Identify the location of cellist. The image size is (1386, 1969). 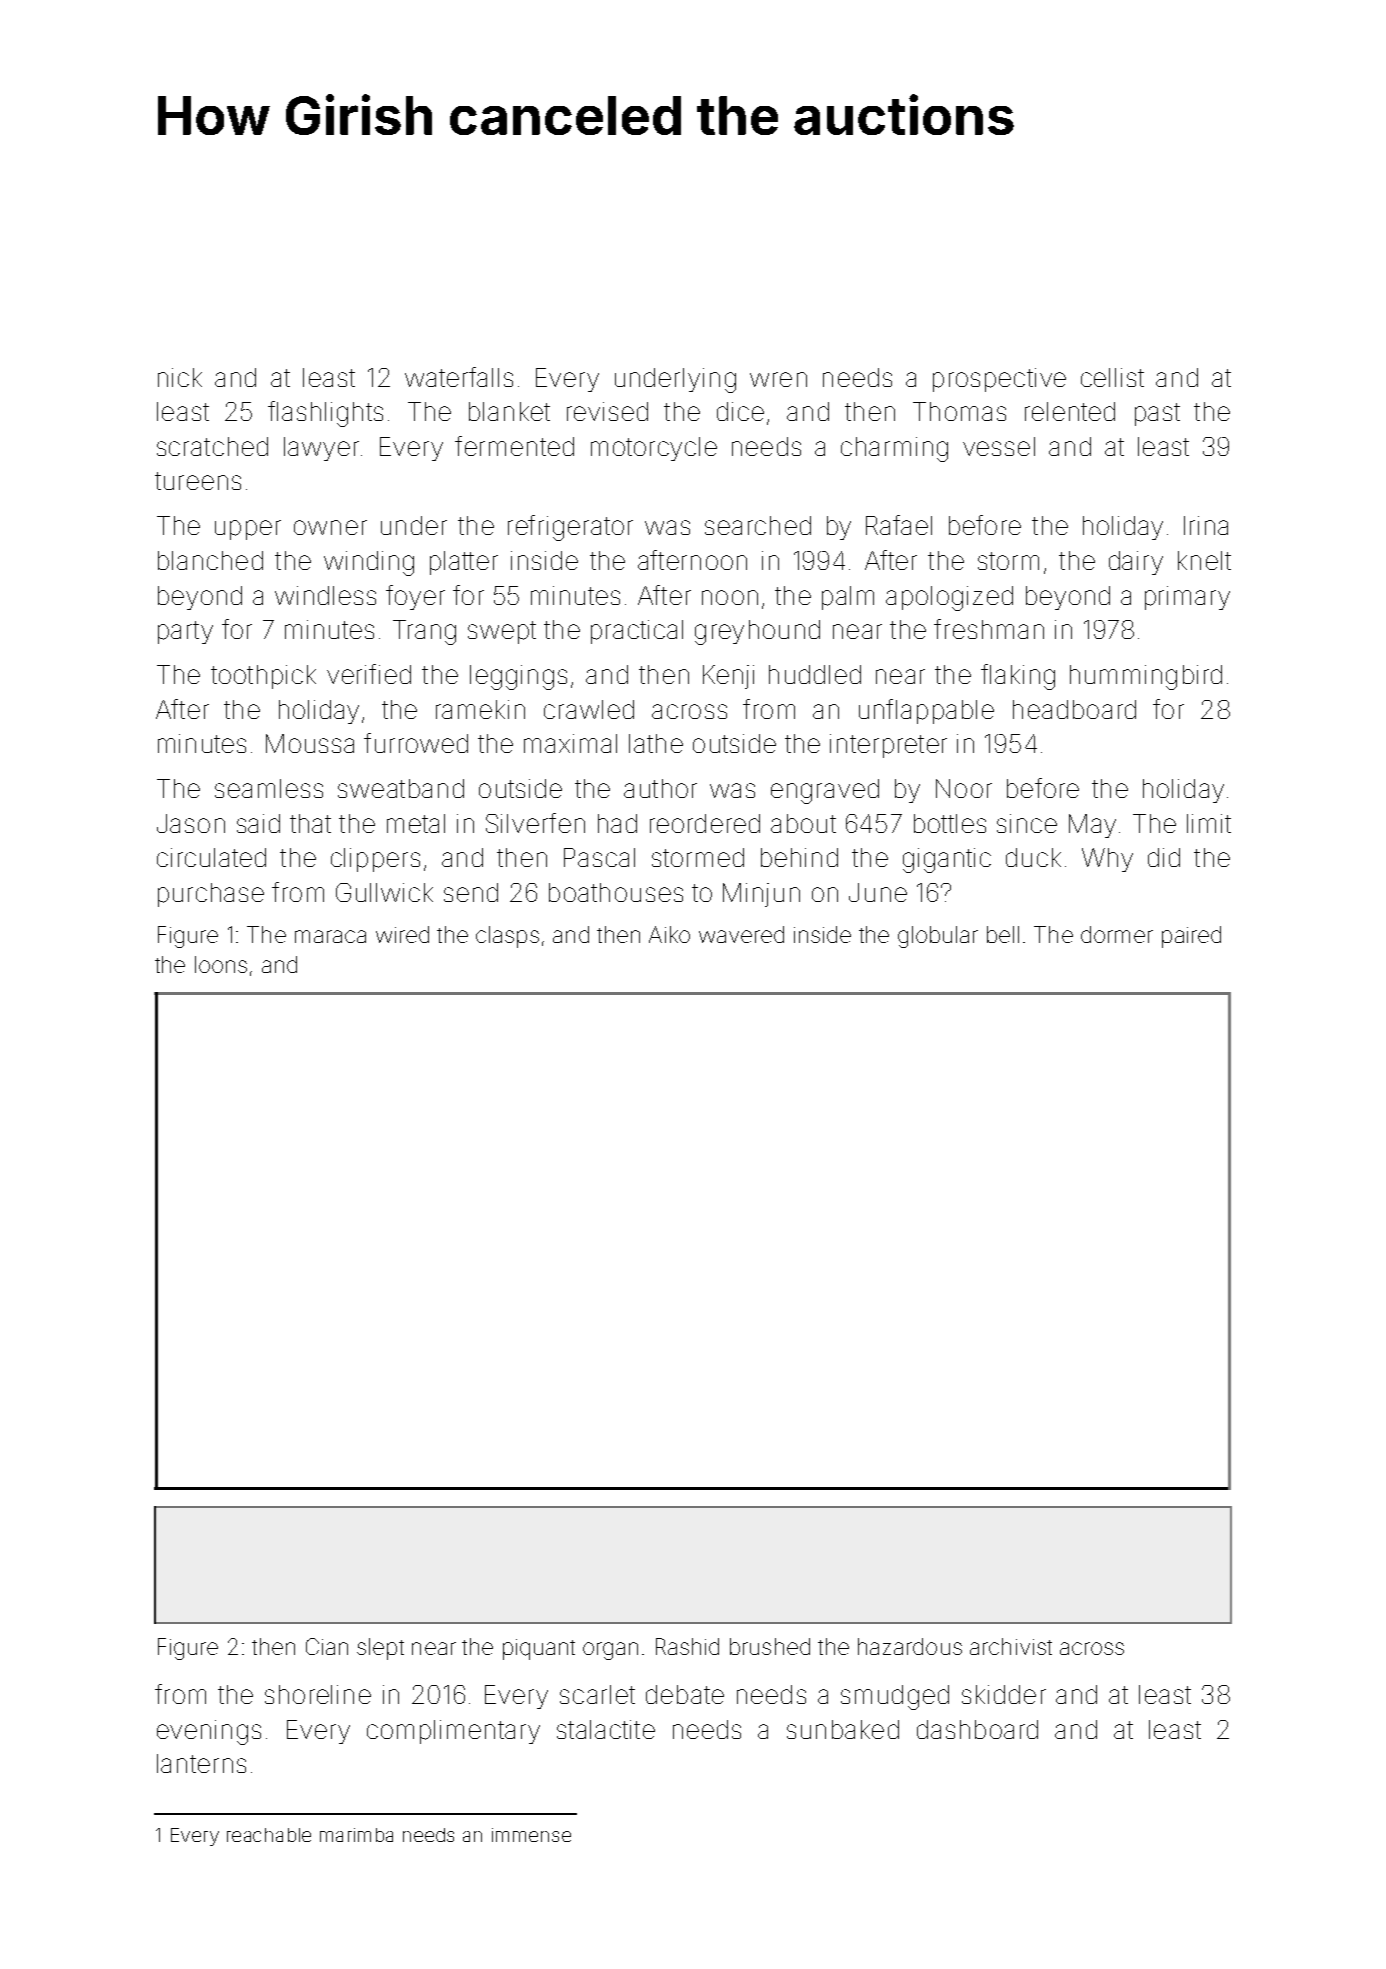
(1112, 377).
